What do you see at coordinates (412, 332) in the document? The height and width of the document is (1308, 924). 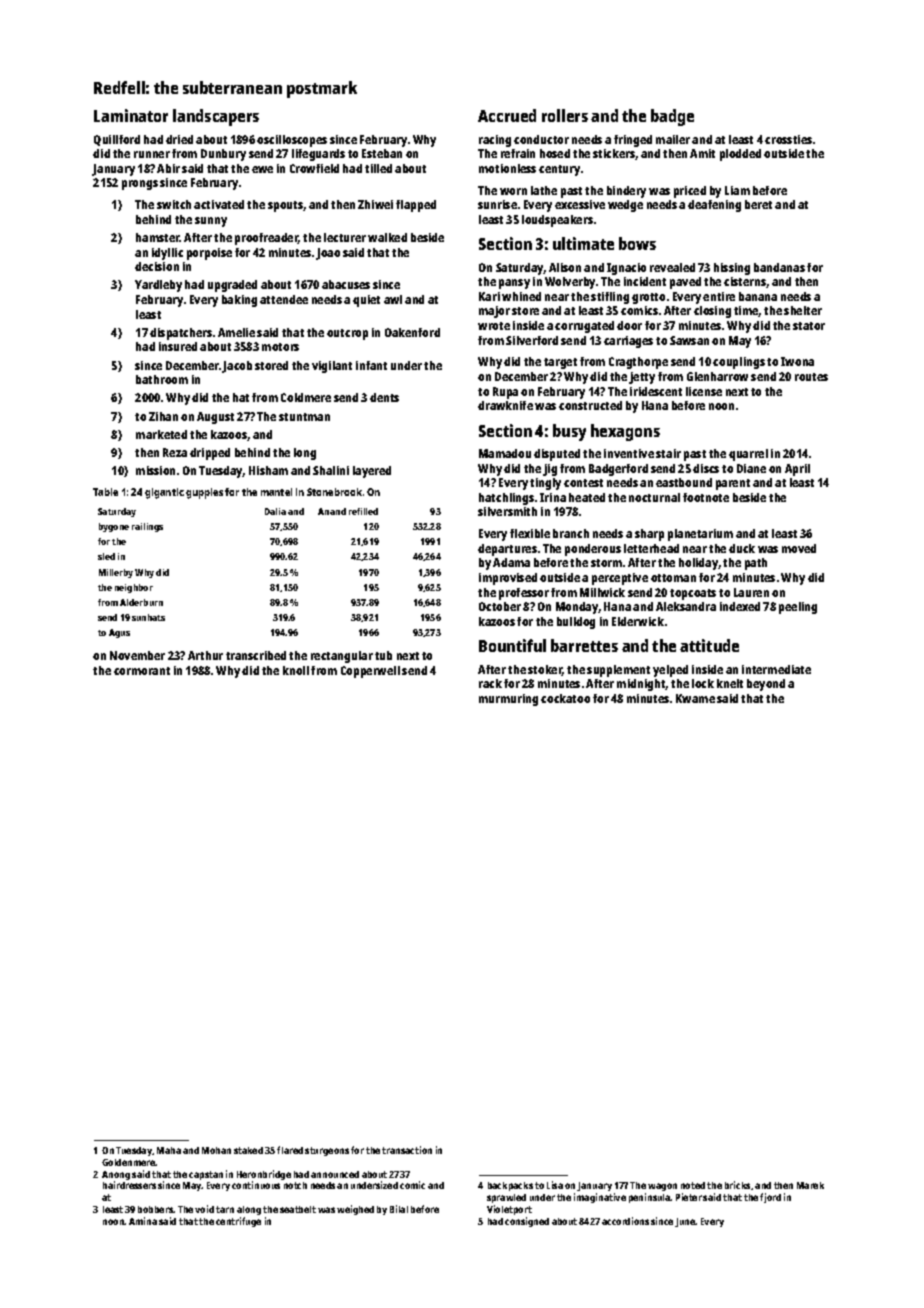 I see `Oakenford` at bounding box center [412, 332].
